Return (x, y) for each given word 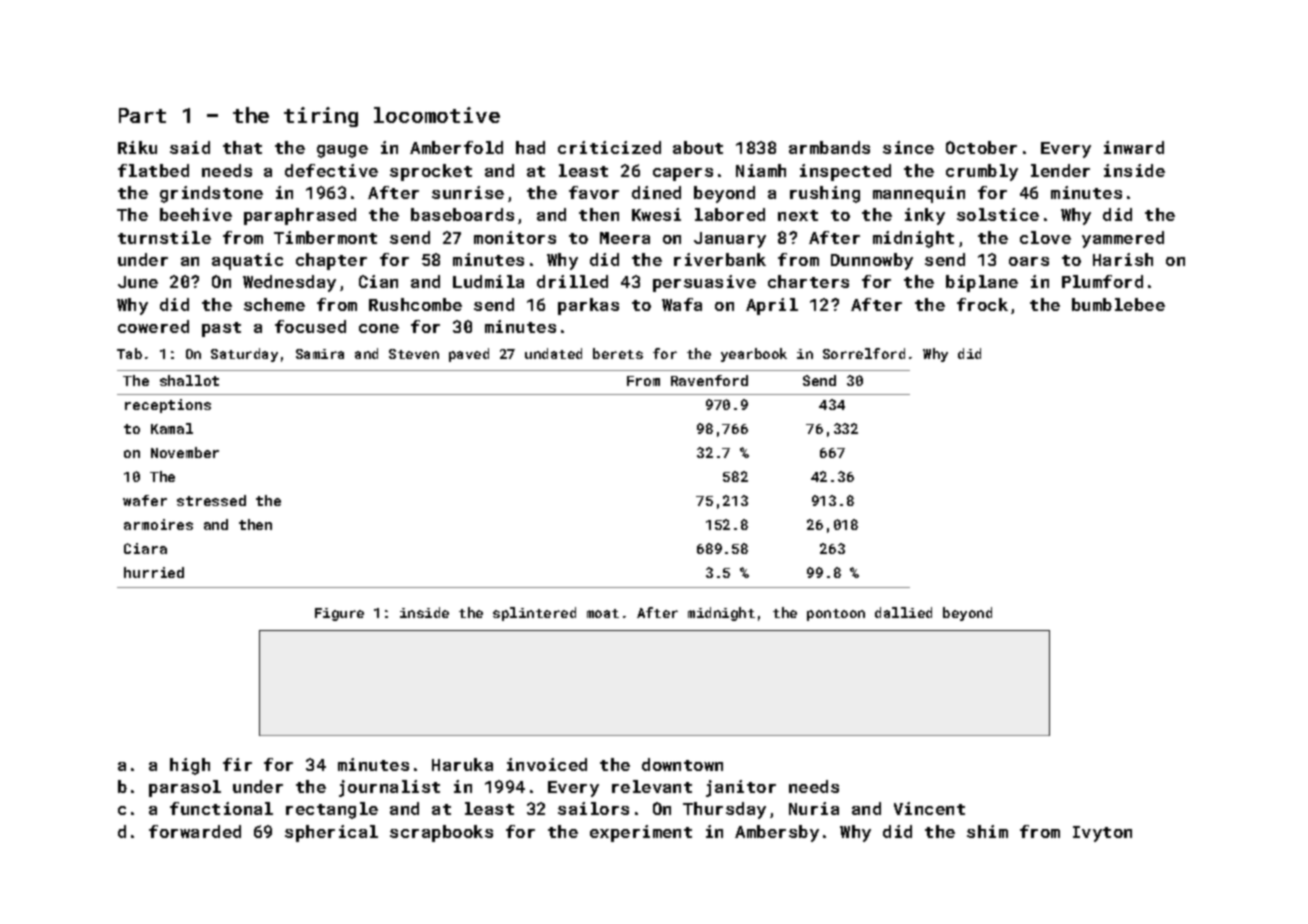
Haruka (462, 764)
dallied (903, 612)
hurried (154, 572)
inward (1134, 147)
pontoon (836, 615)
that (242, 147)
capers (683, 174)
